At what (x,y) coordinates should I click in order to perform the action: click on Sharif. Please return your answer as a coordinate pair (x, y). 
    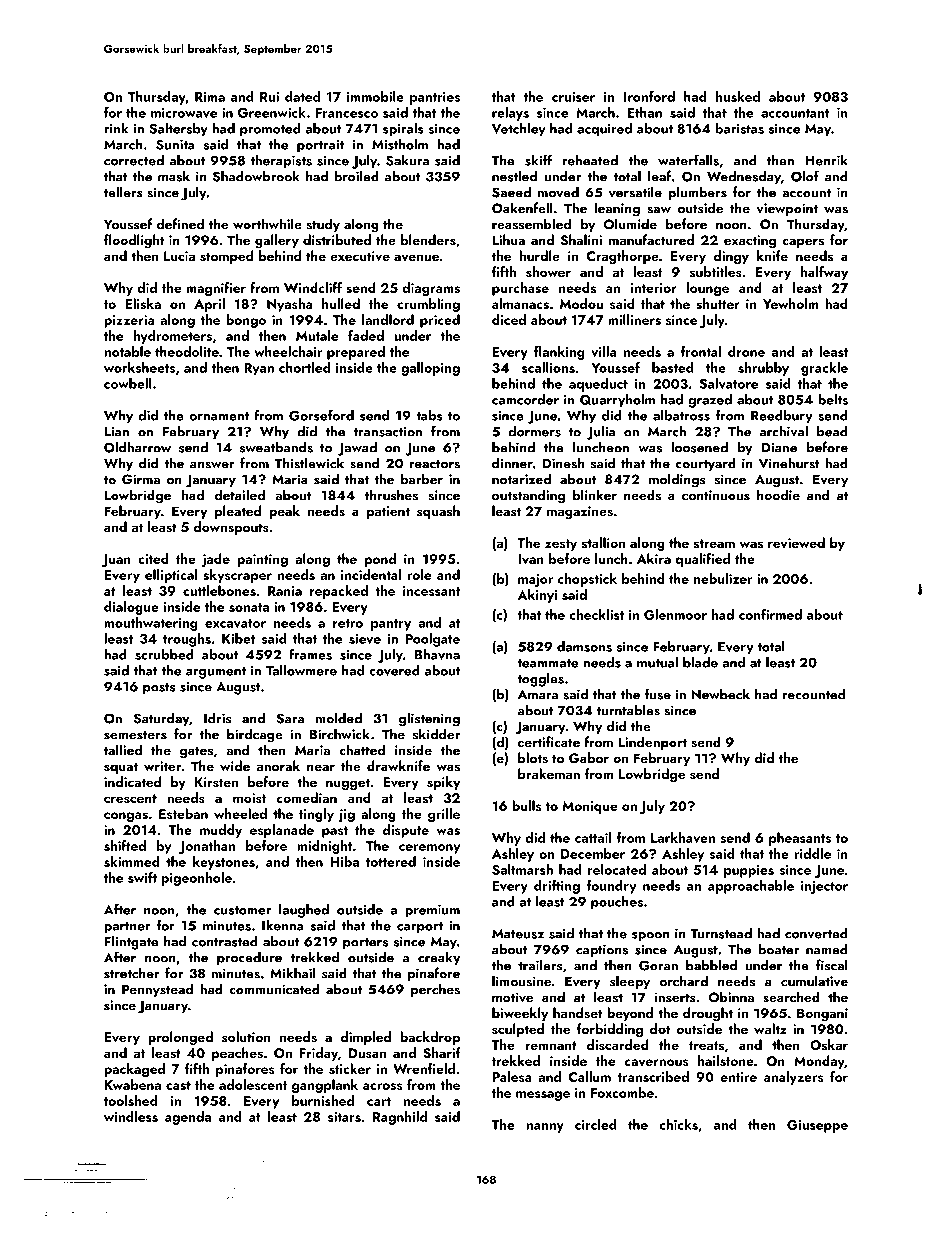
    Looking at the image, I should click on (442, 1052).
